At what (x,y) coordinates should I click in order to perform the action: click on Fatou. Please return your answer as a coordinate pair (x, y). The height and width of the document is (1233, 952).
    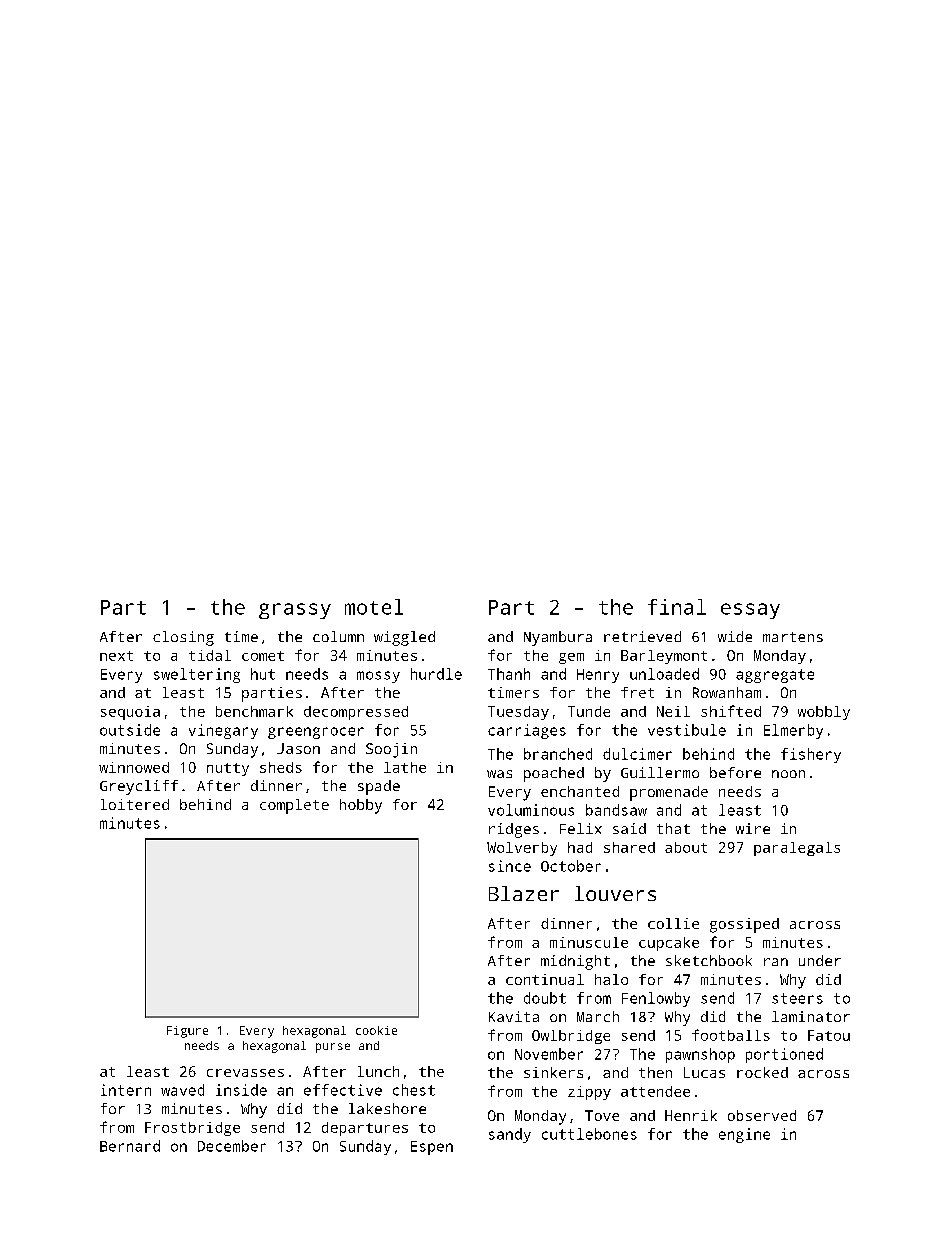
    Looking at the image, I should click on (829, 1035).
